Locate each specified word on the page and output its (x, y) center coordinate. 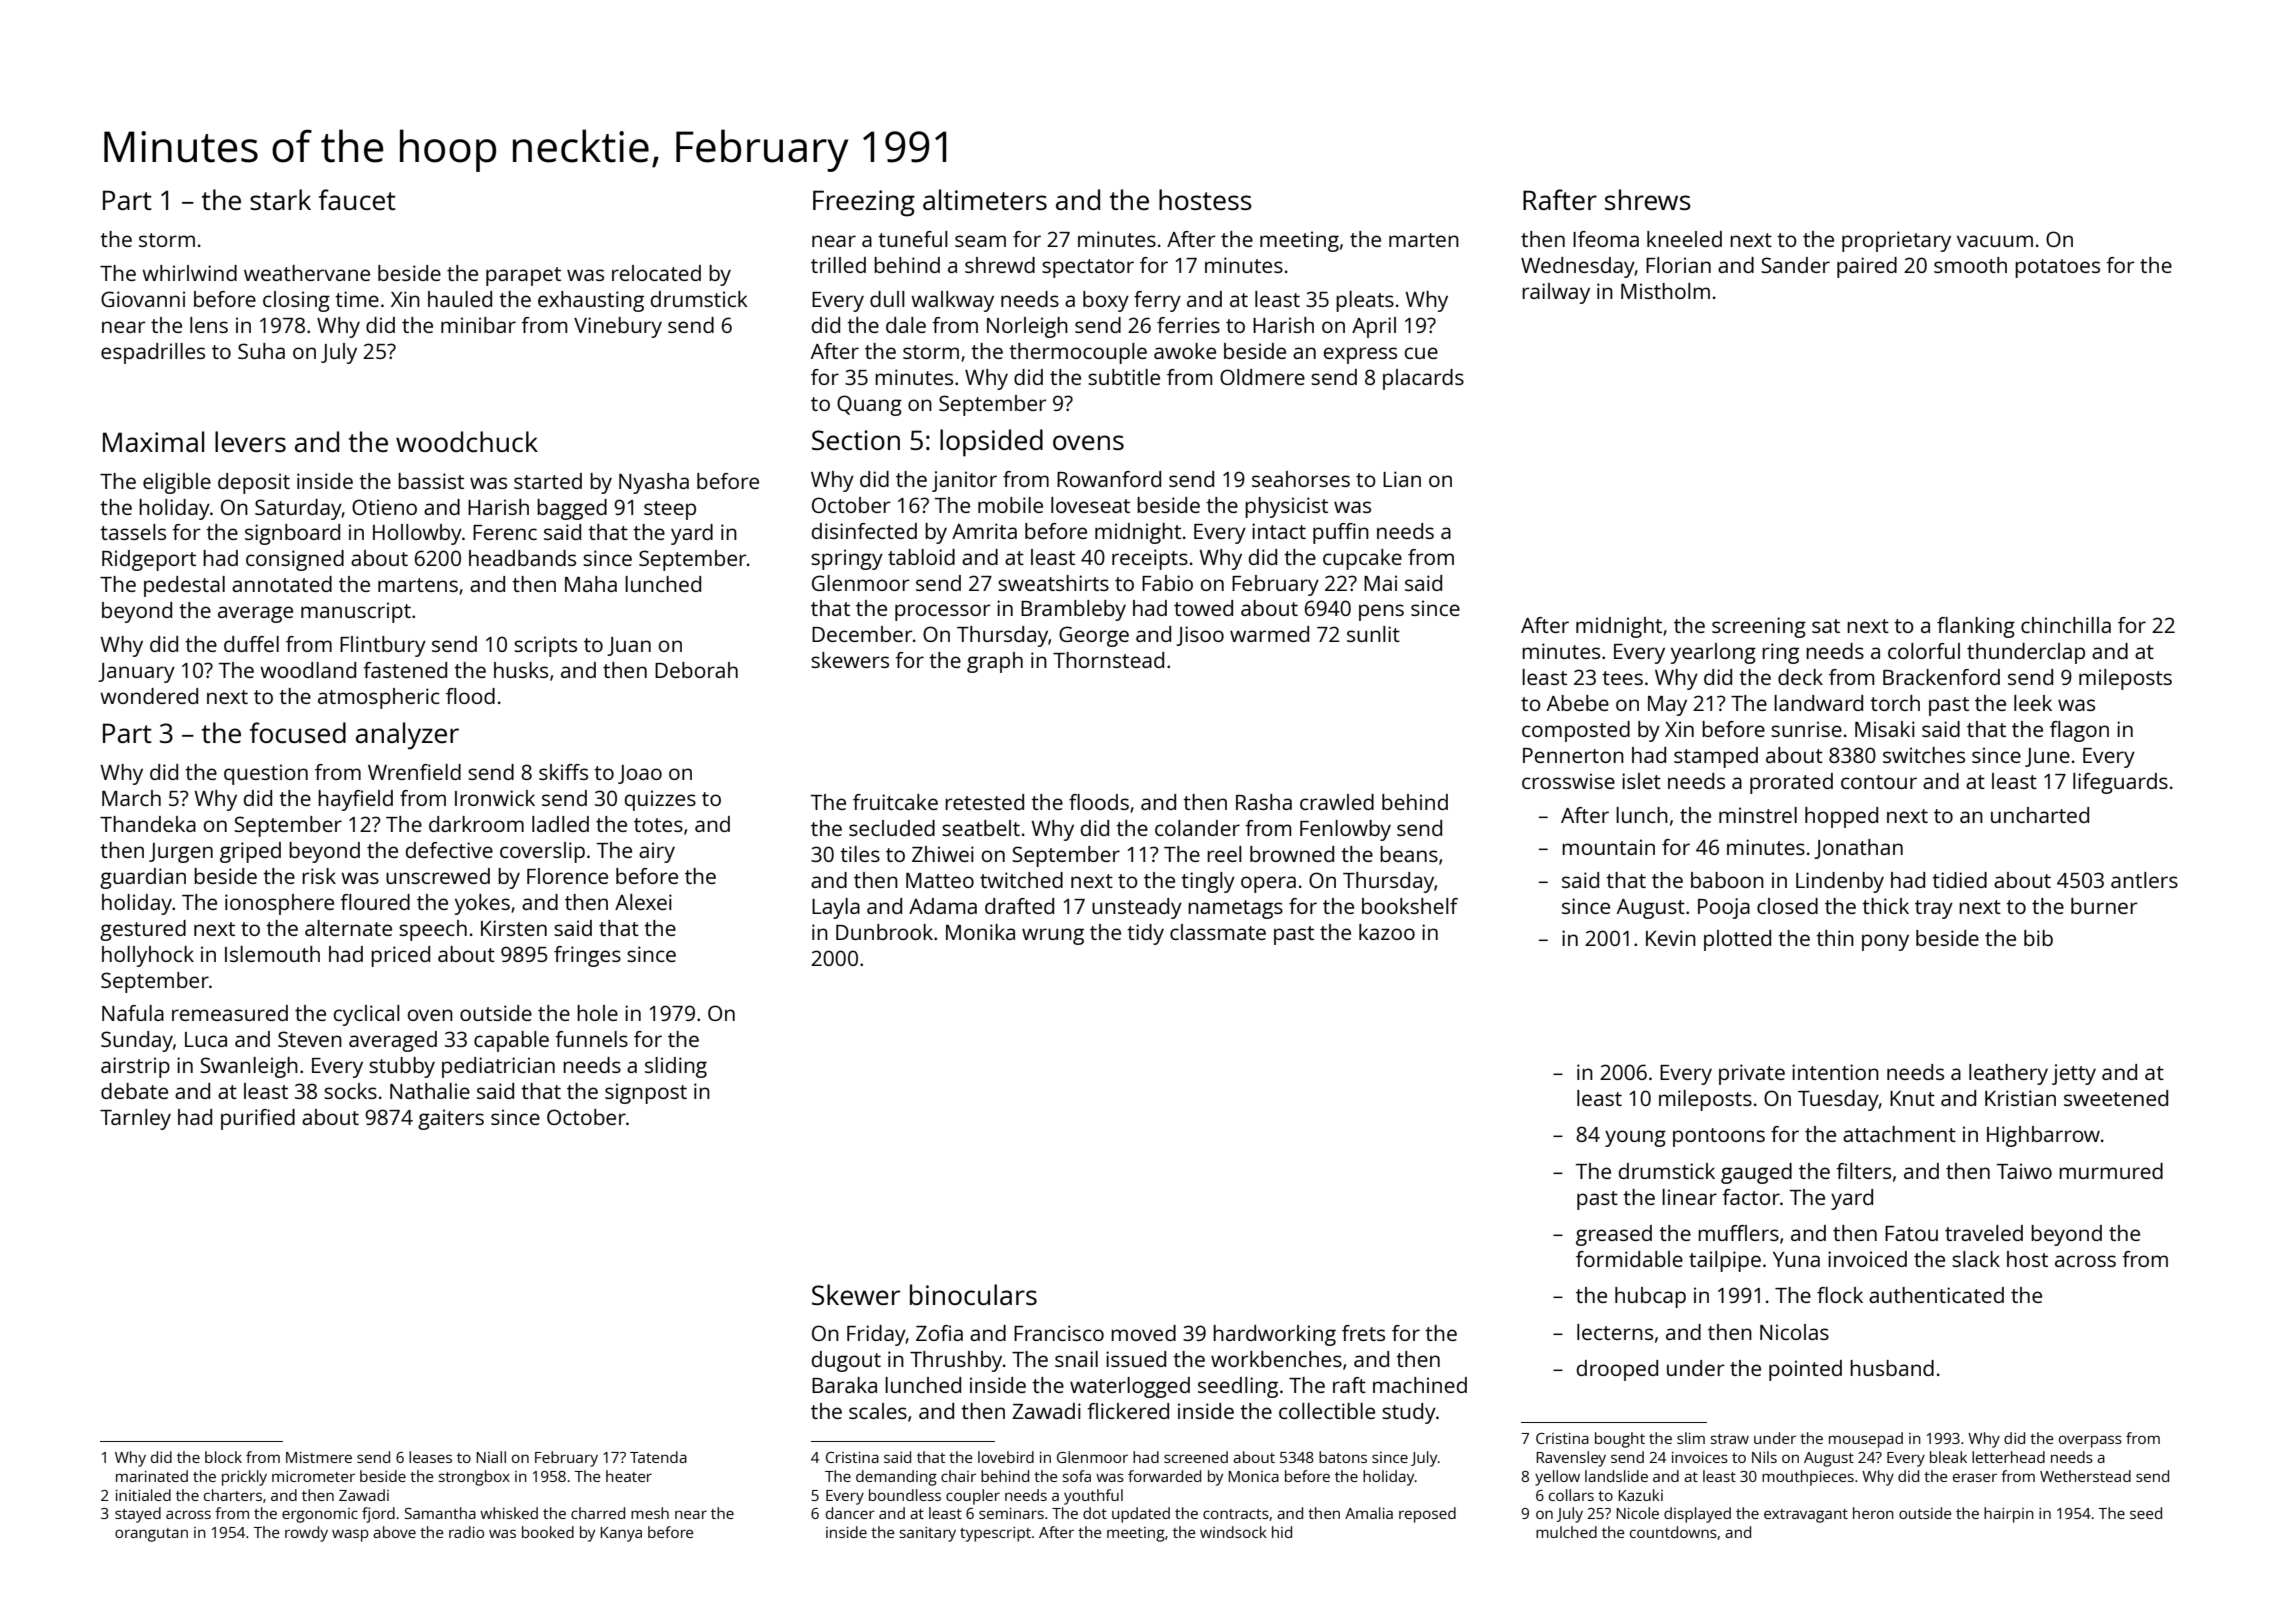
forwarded (1164, 1476)
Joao (640, 774)
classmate (1218, 932)
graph (995, 662)
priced (400, 956)
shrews (1648, 199)
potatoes (2057, 268)
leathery (2008, 1074)
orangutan (151, 1535)
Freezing (864, 203)
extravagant (1806, 1516)
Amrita (984, 531)
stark (280, 199)
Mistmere (319, 1457)
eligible (177, 483)
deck (1800, 677)
